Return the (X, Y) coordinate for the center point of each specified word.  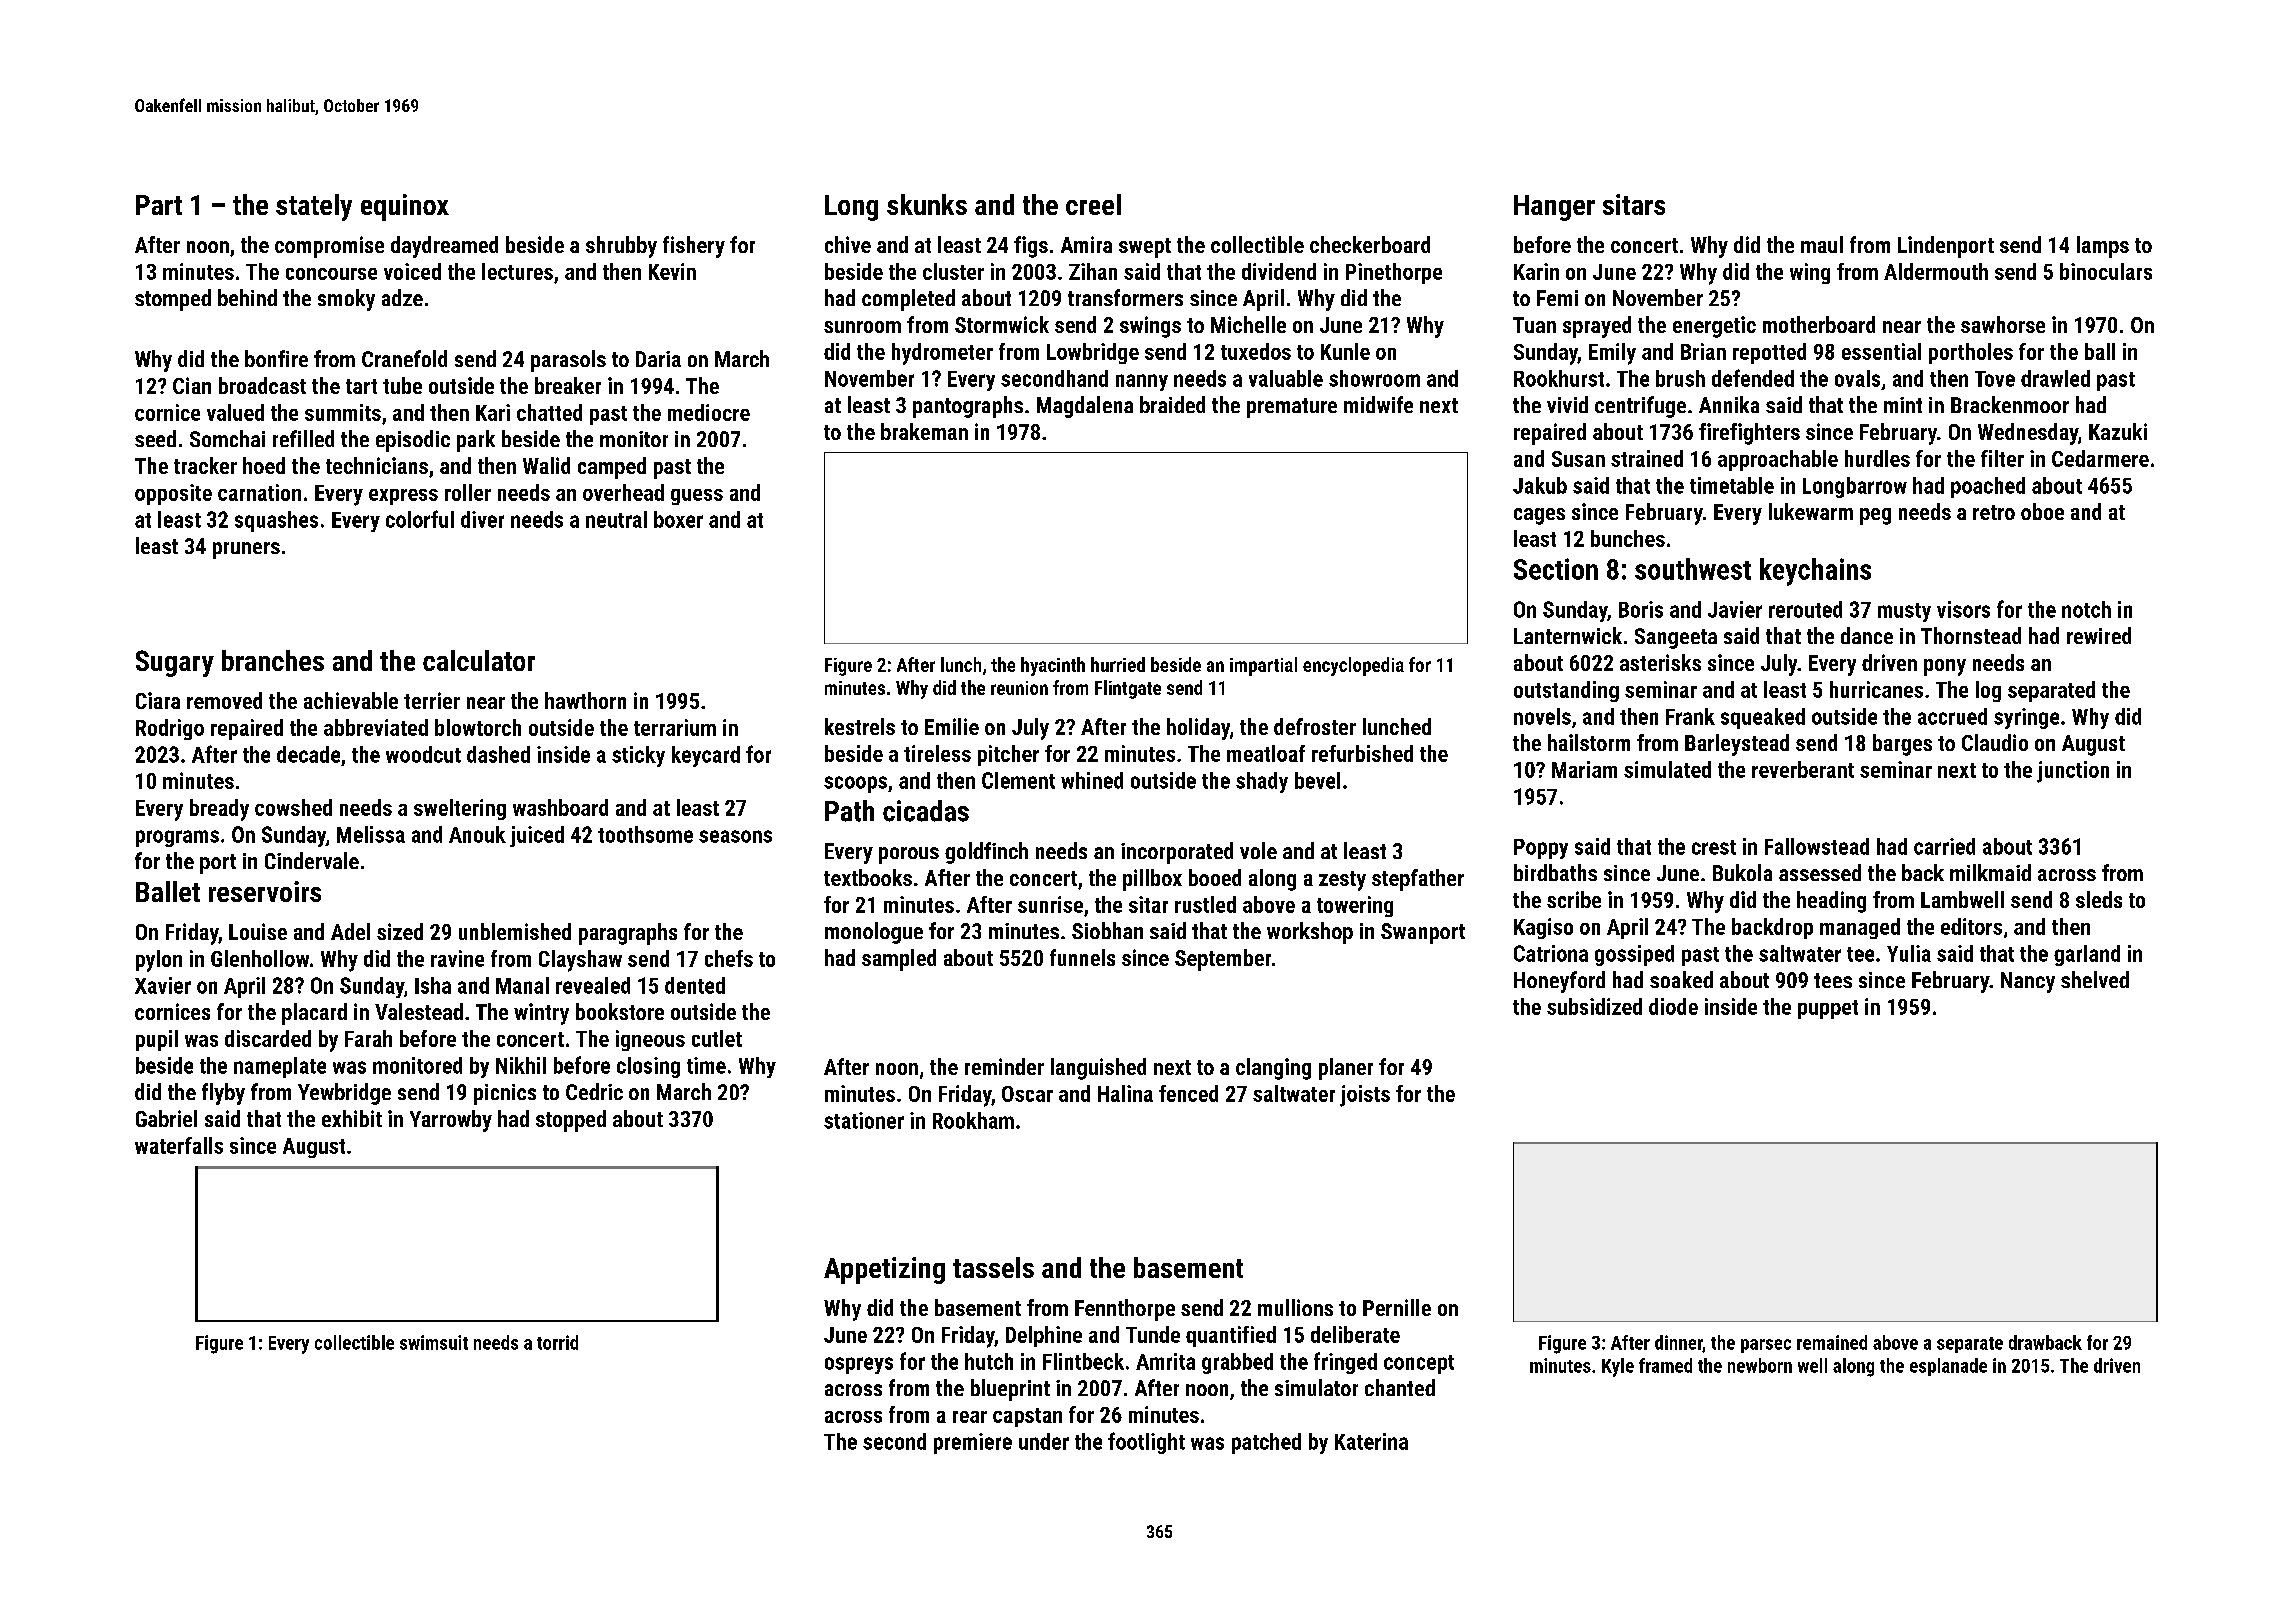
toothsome (645, 834)
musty (1904, 612)
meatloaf (1266, 753)
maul (1822, 244)
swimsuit (434, 1342)
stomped (173, 300)
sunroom (862, 327)
